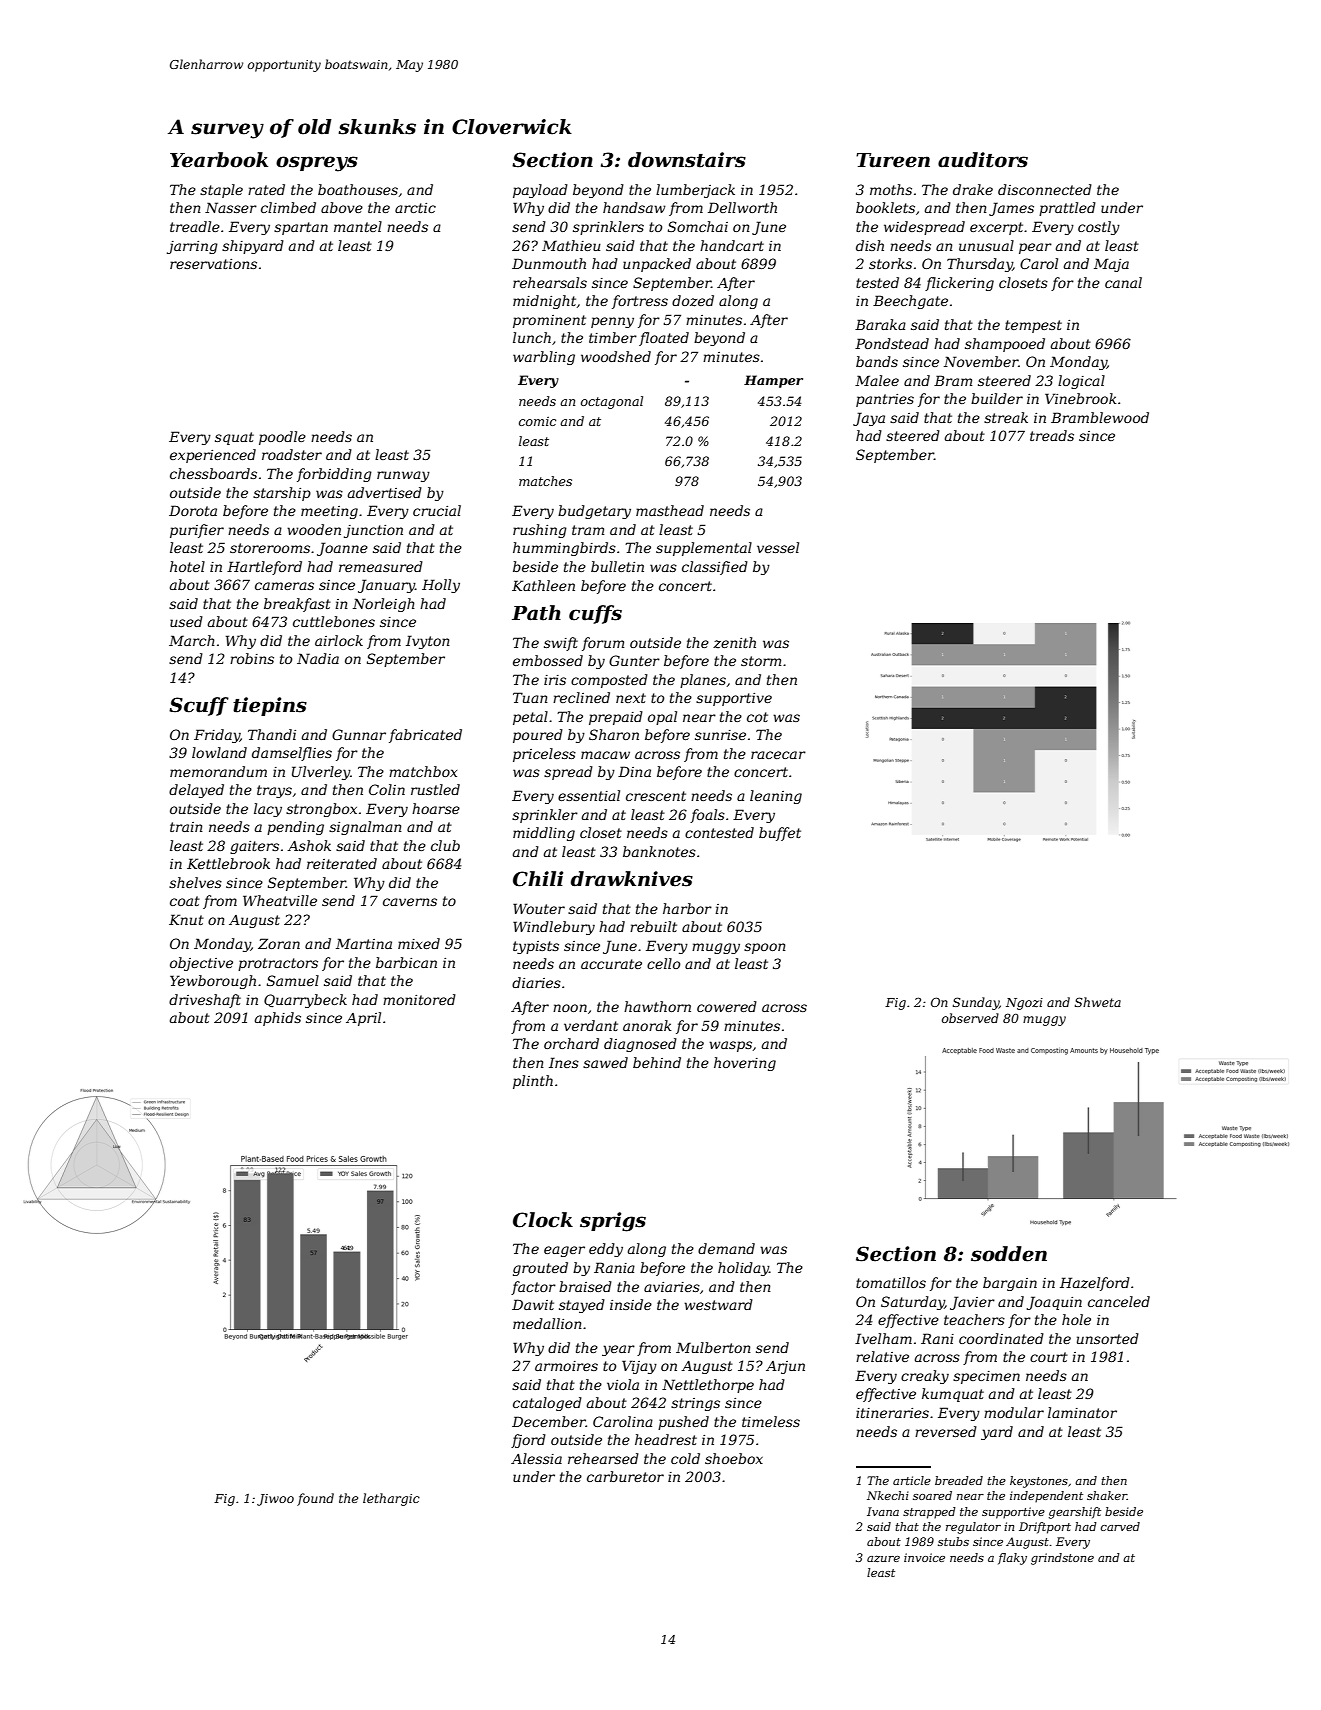  Describe the element at coordinates (282, 438) in the document. I see `poodle` at that location.
